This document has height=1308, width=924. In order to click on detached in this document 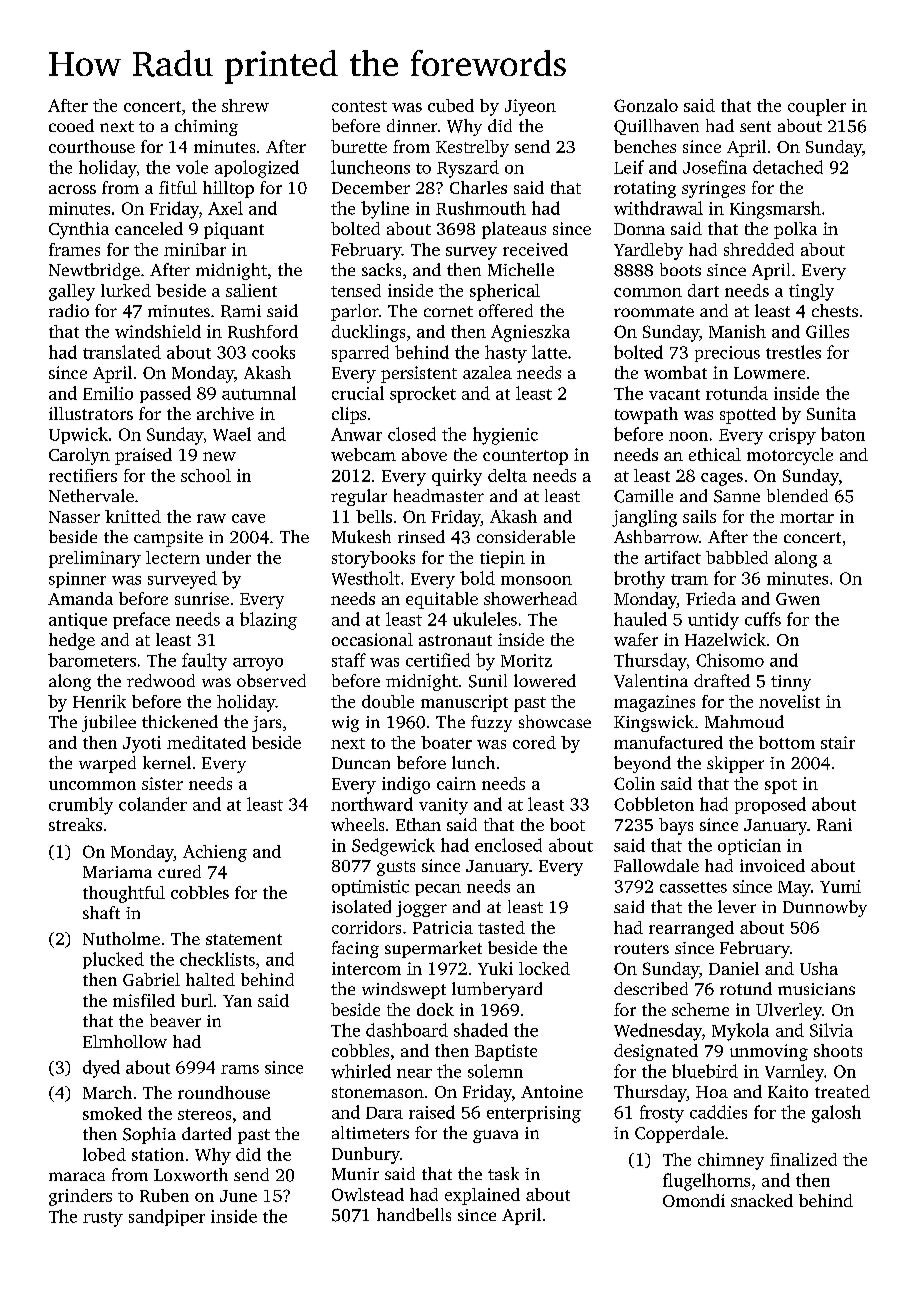, I will do `click(788, 167)`.
